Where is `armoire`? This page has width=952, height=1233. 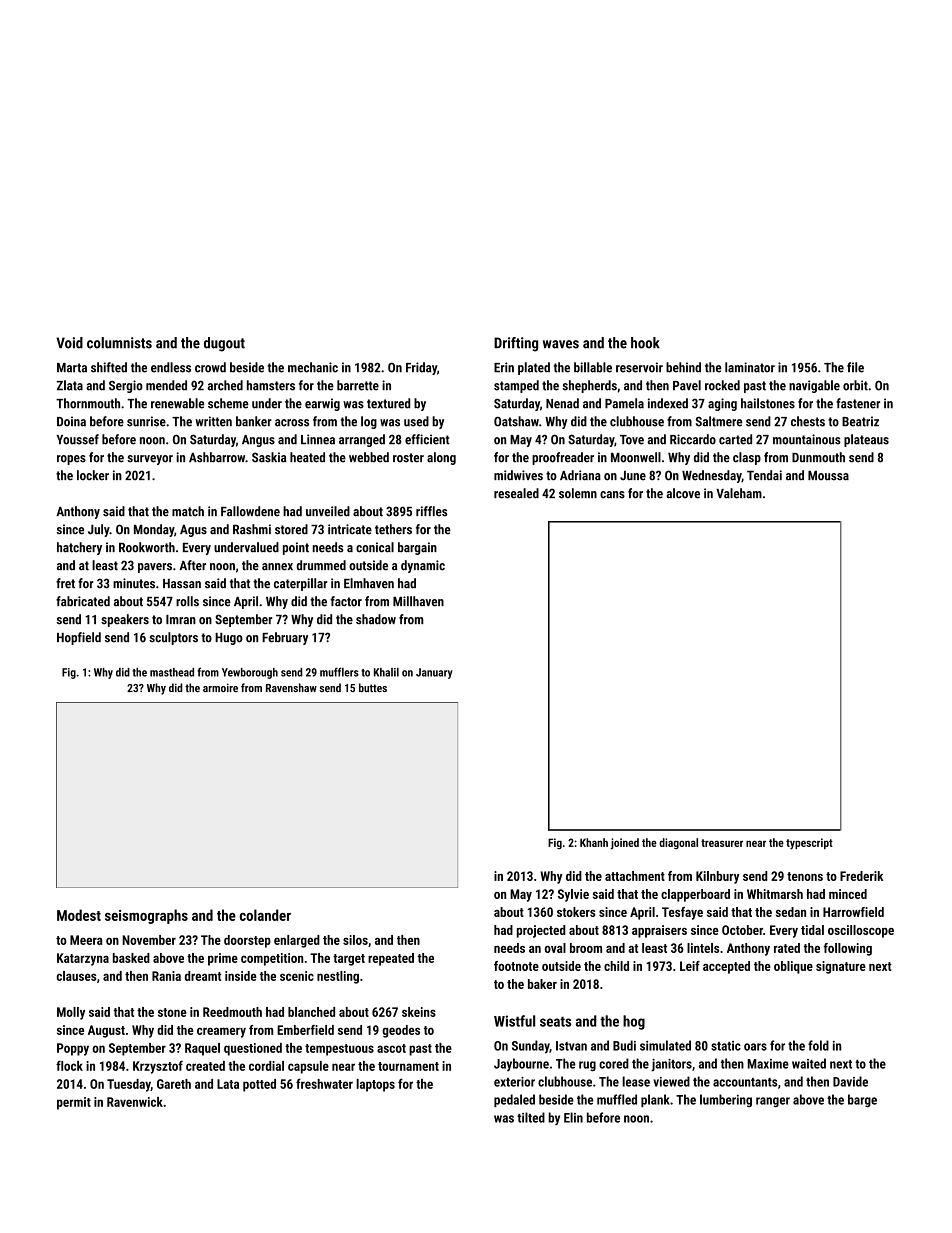
armoire is located at coordinates (220, 687).
